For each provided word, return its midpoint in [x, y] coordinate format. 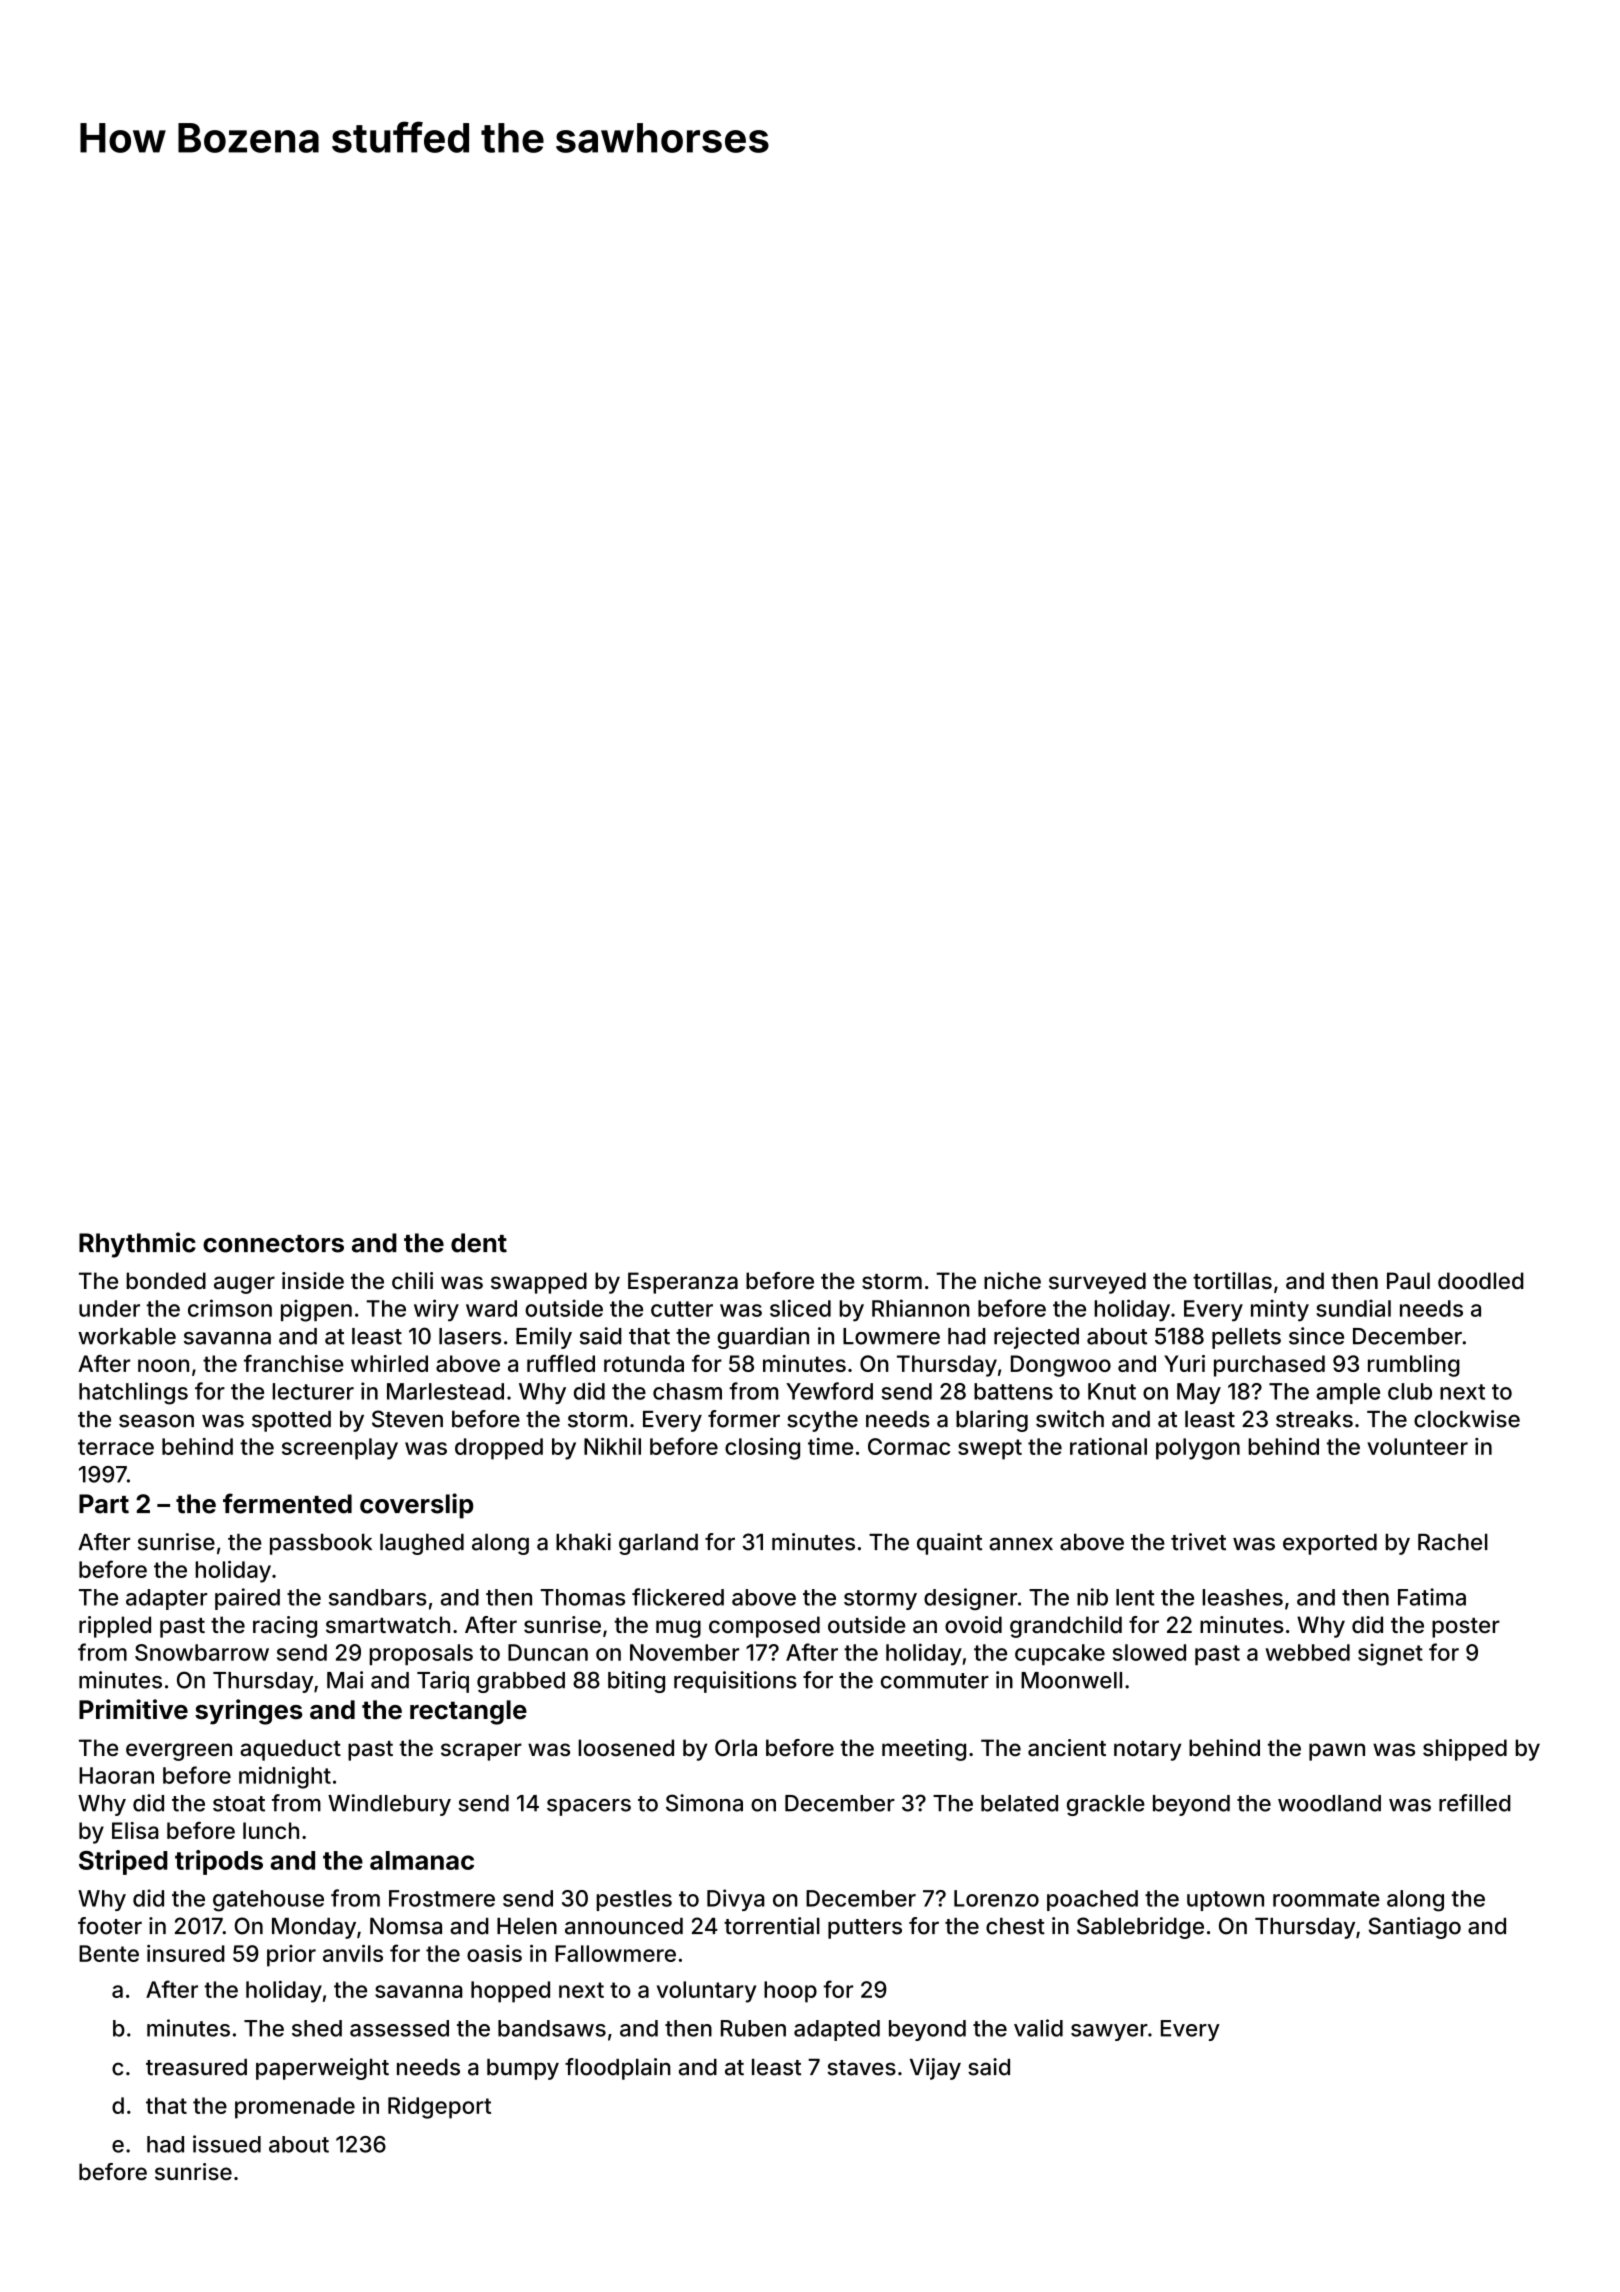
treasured [196, 2067]
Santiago [1415, 1928]
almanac [422, 1860]
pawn [1337, 1752]
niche [1012, 1280]
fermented [287, 1503]
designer [970, 1599]
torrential [772, 1926]
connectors [273, 1244]
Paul [1408, 1281]
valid [1038, 2028]
